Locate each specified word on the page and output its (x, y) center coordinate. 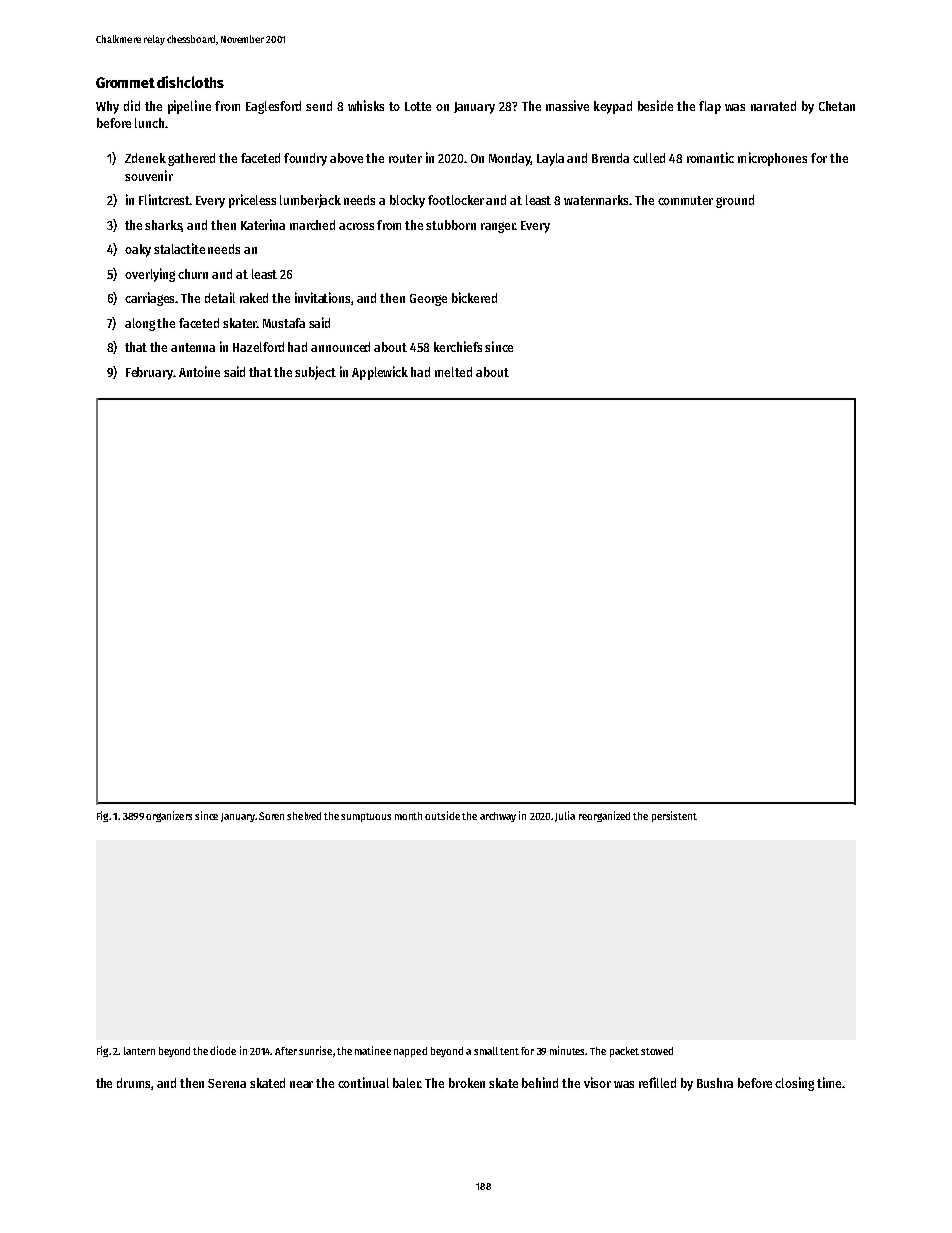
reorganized (604, 816)
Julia (565, 816)
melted (453, 372)
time (829, 1082)
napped (410, 1052)
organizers (169, 816)
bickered (474, 297)
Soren (271, 816)
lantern (139, 1051)
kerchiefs (458, 346)
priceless (252, 201)
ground (735, 201)
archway (498, 817)
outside (442, 815)
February (149, 373)
